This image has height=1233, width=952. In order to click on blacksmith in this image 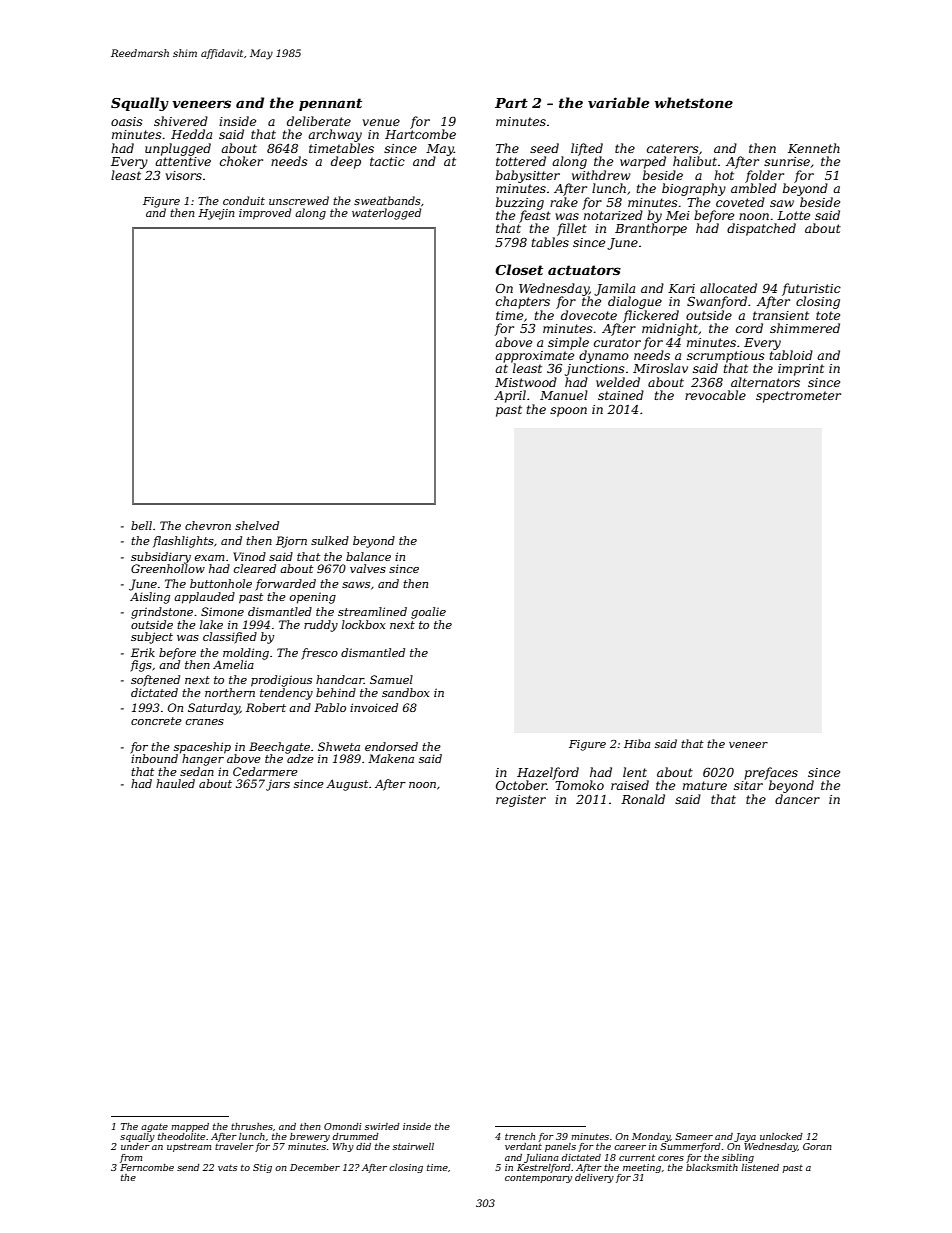, I will do `click(712, 1167)`.
